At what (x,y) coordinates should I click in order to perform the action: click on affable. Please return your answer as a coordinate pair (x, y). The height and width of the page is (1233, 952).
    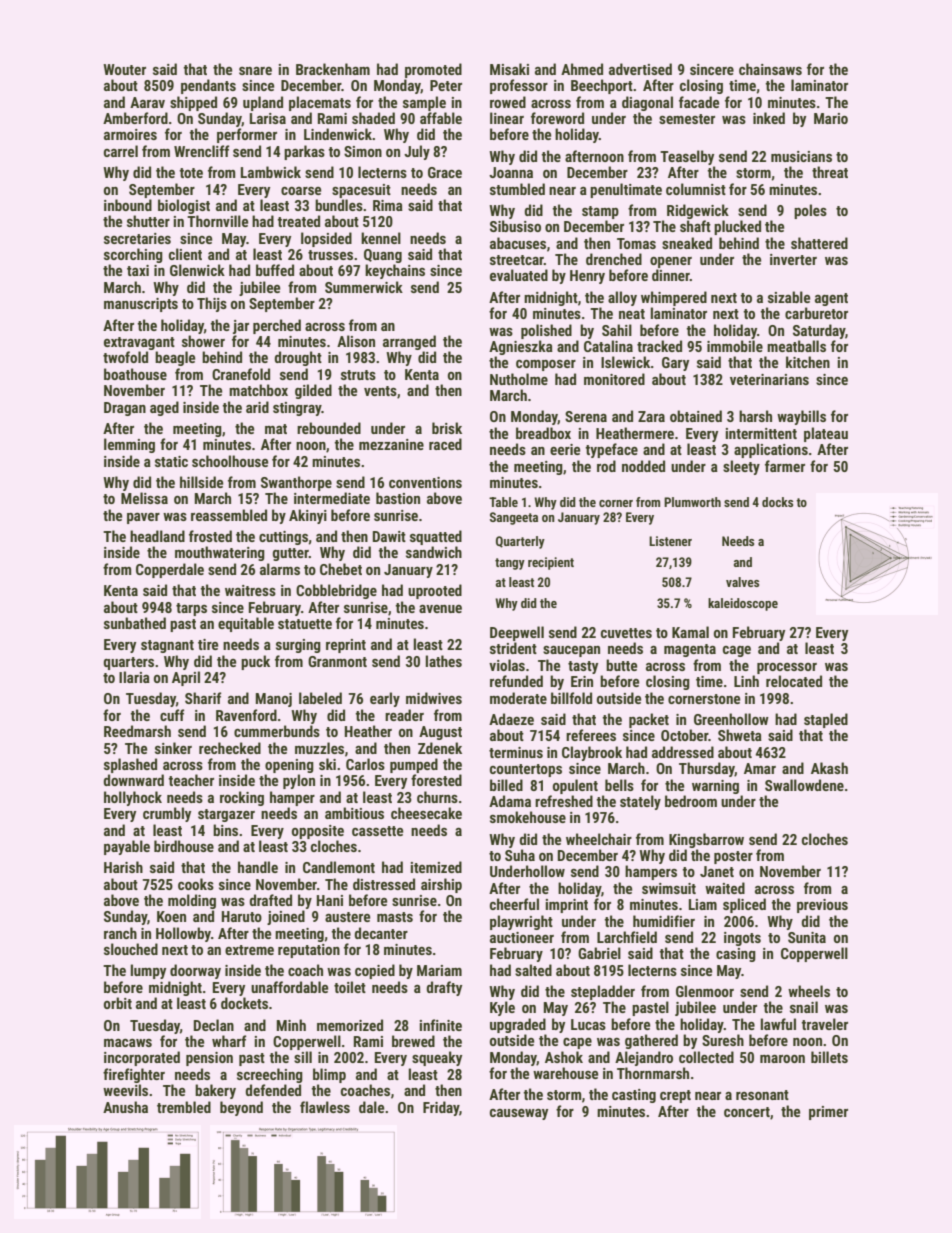
    Looking at the image, I should click on (441, 118).
